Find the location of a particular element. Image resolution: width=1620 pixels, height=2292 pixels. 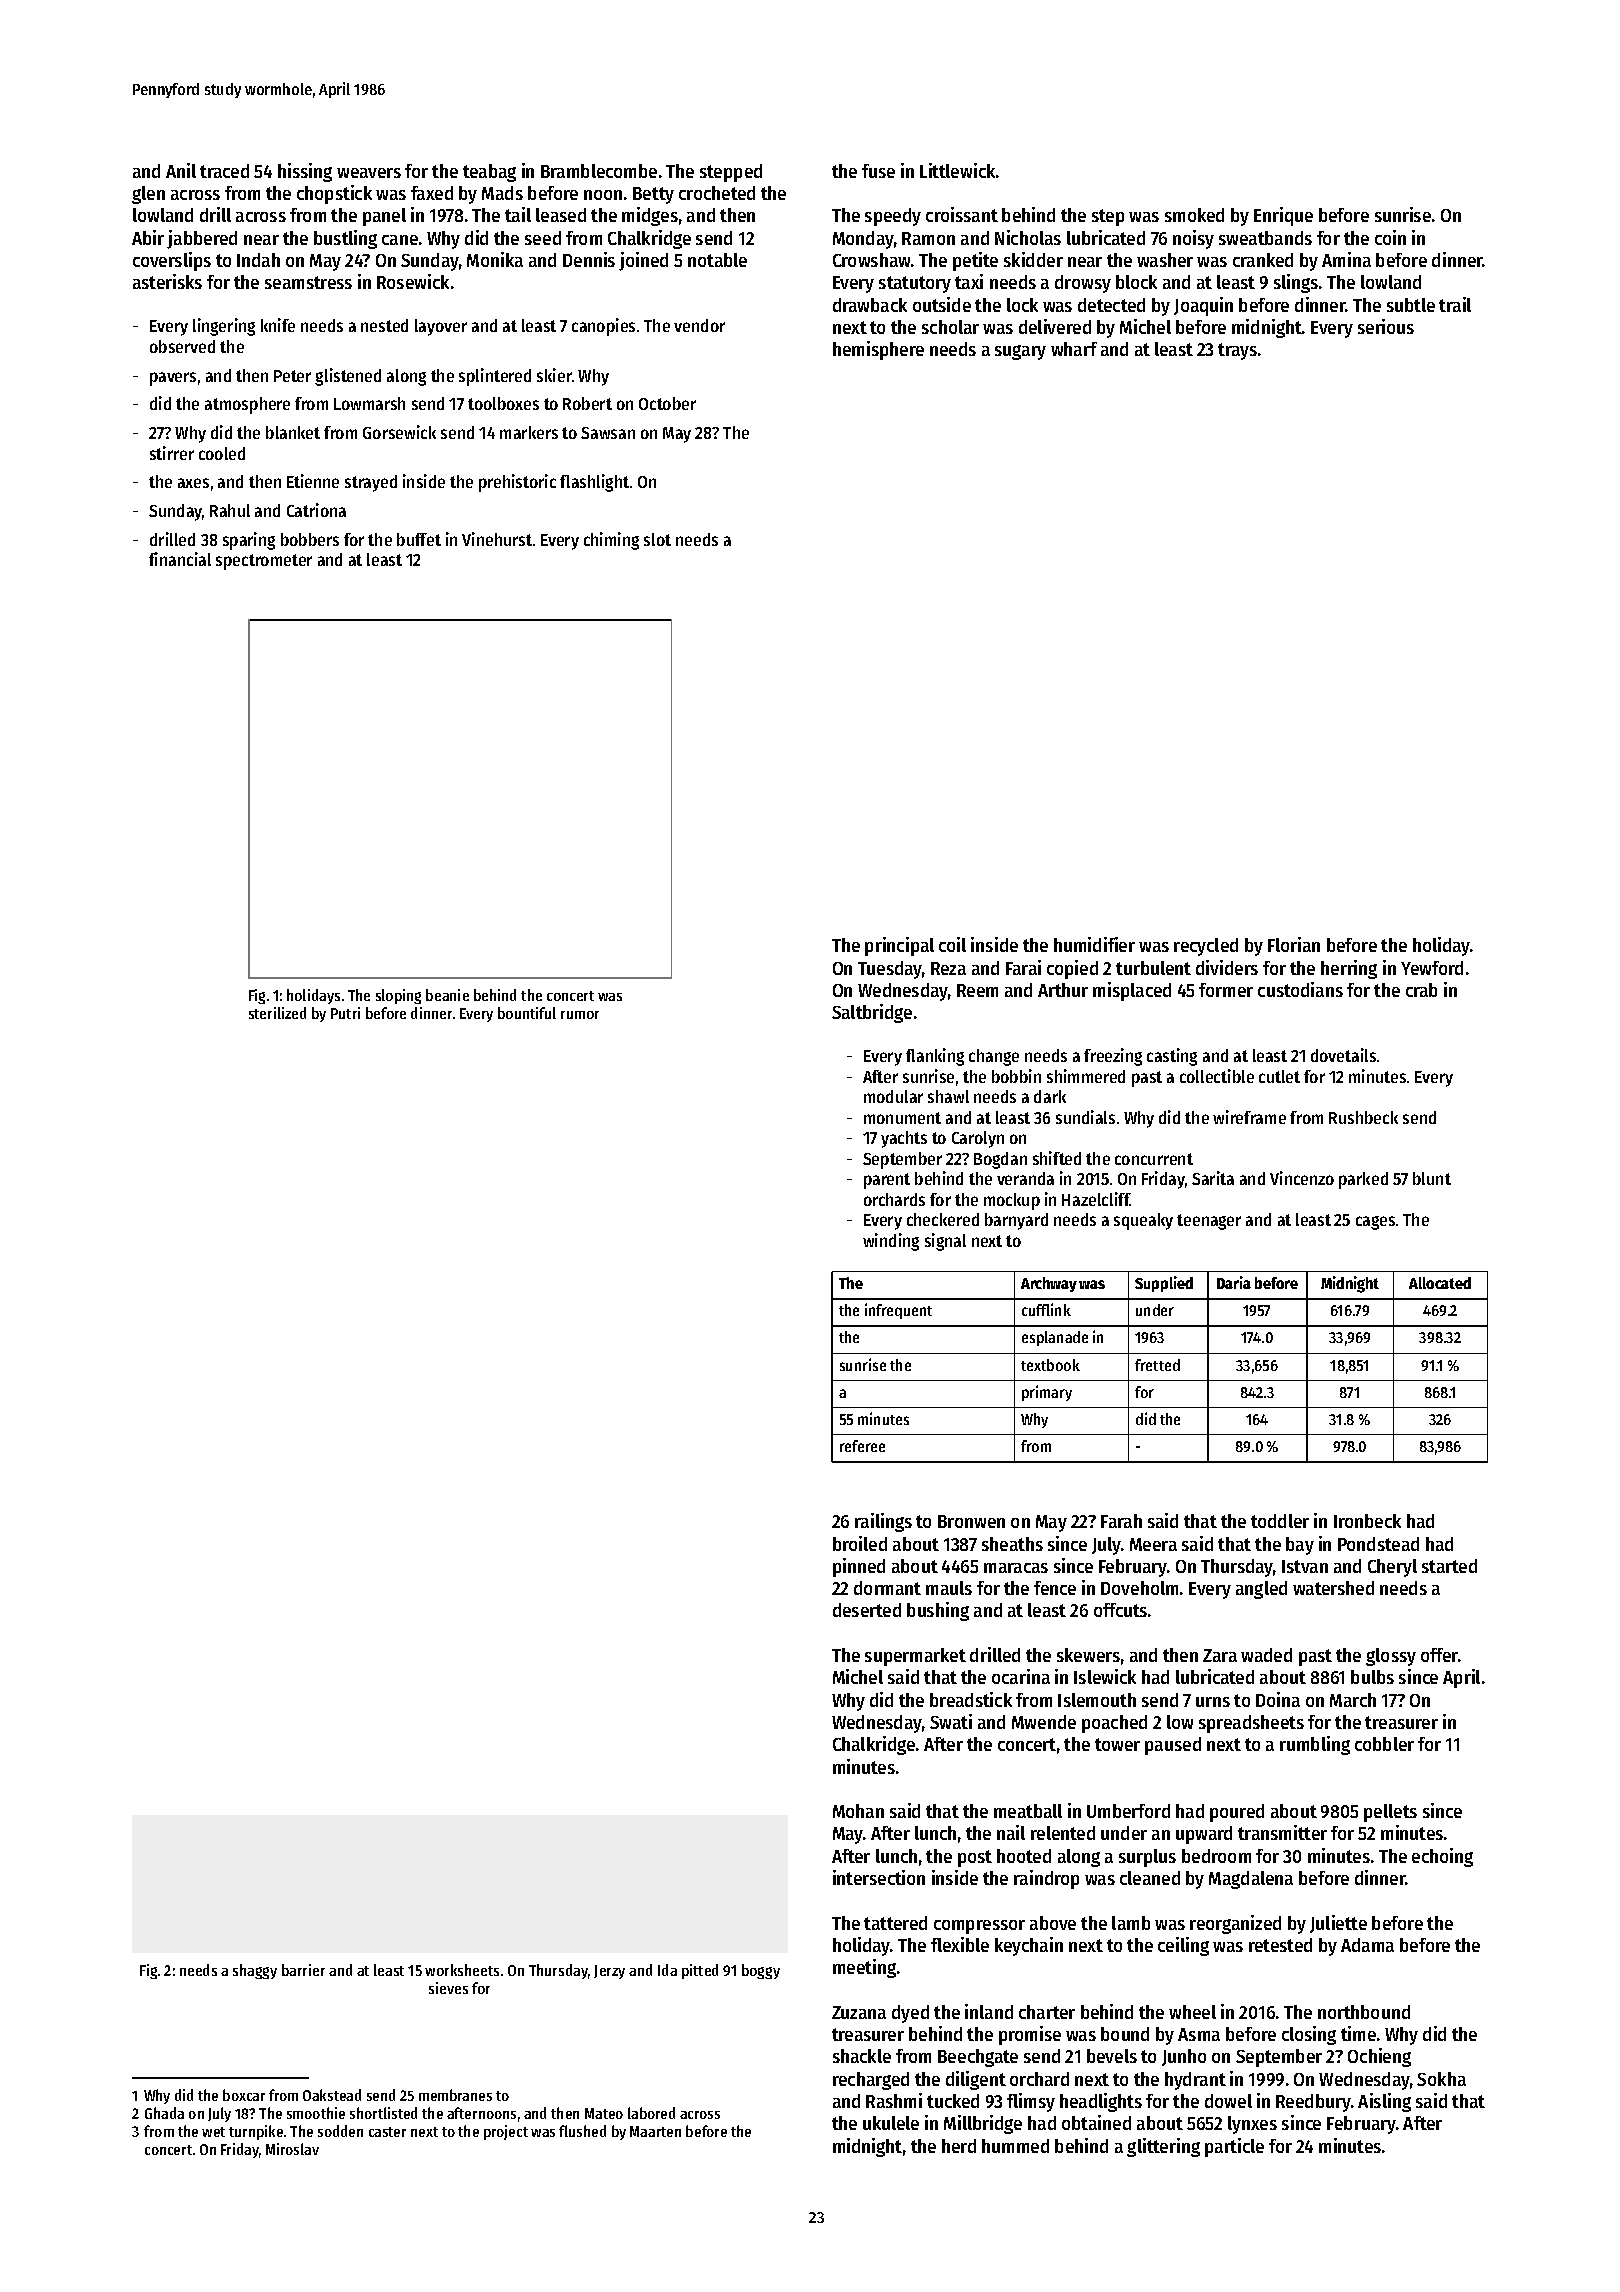

sterilized is located at coordinates (277, 1013).
